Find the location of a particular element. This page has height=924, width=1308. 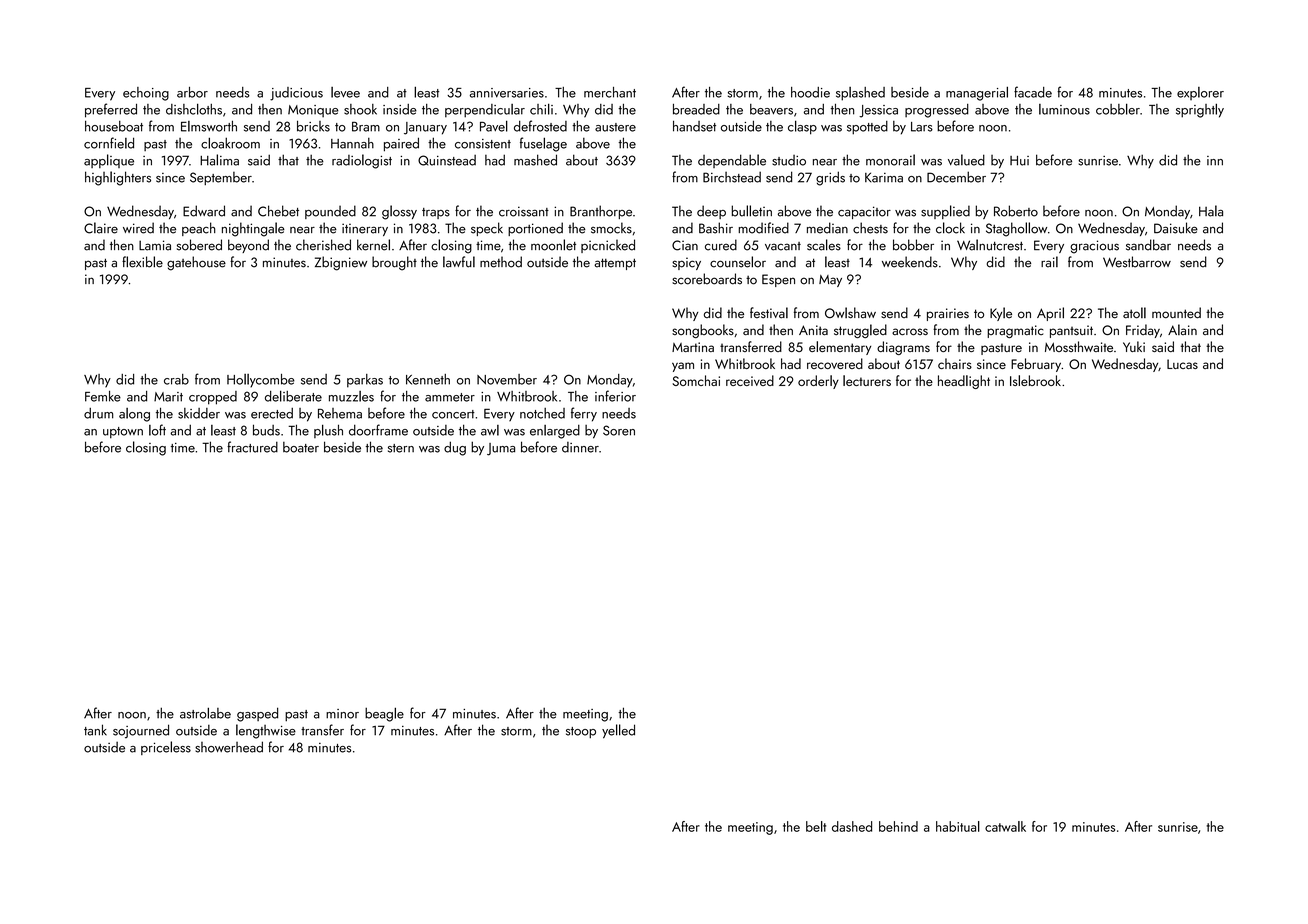

fractured is located at coordinates (252, 447).
